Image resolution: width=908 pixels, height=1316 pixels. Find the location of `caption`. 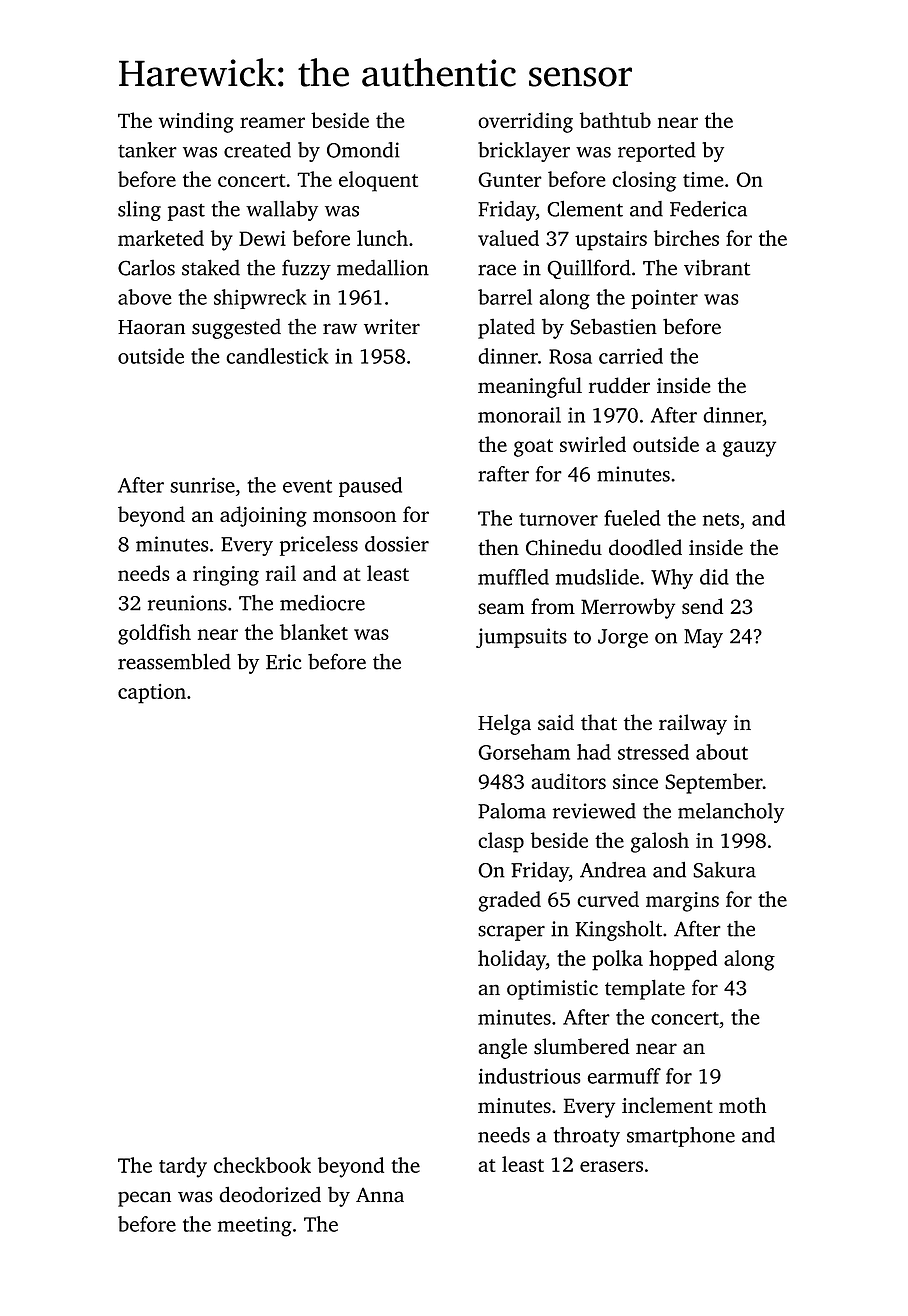

caption is located at coordinates (152, 694).
